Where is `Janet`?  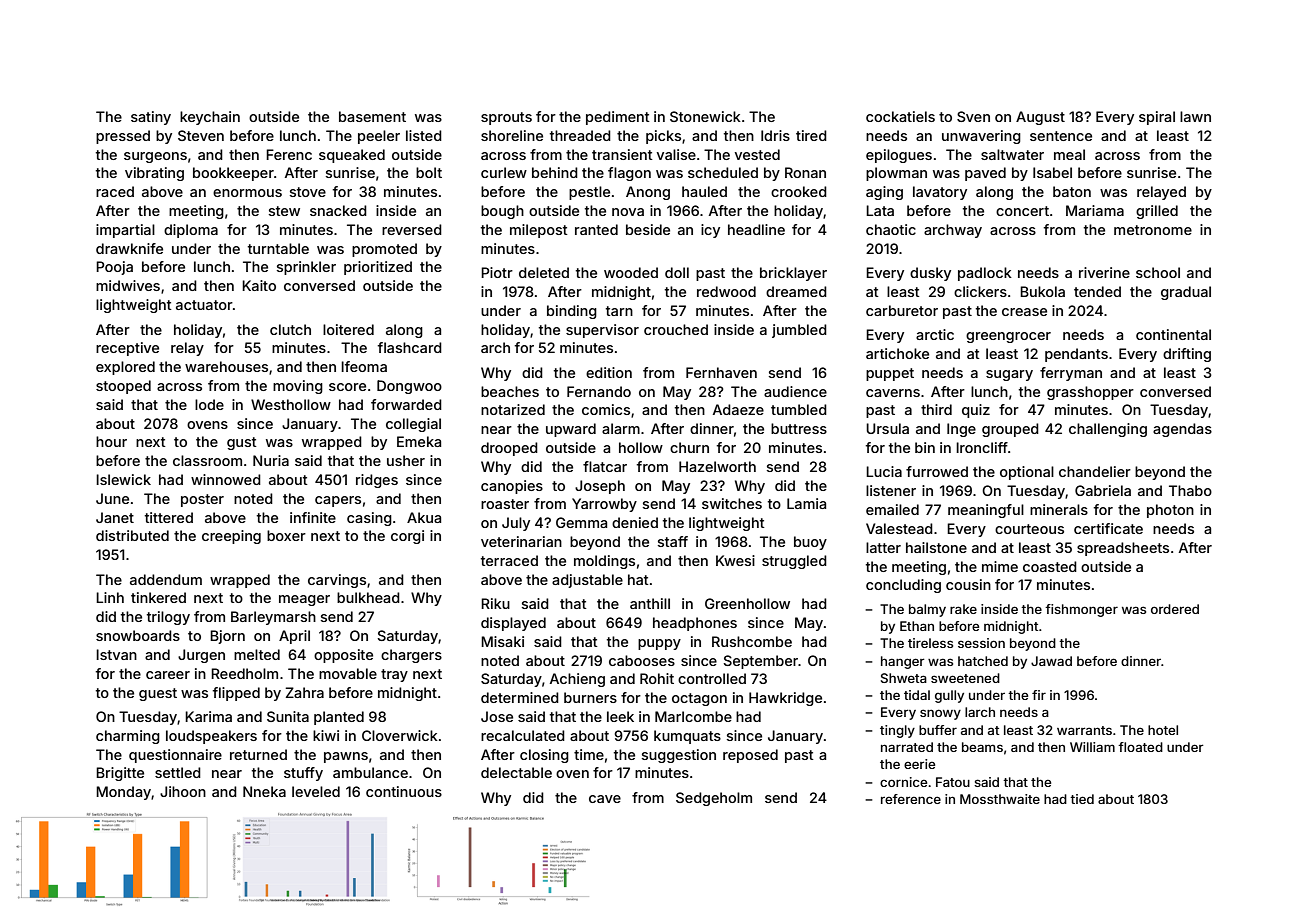
Janet is located at coordinates (115, 517).
